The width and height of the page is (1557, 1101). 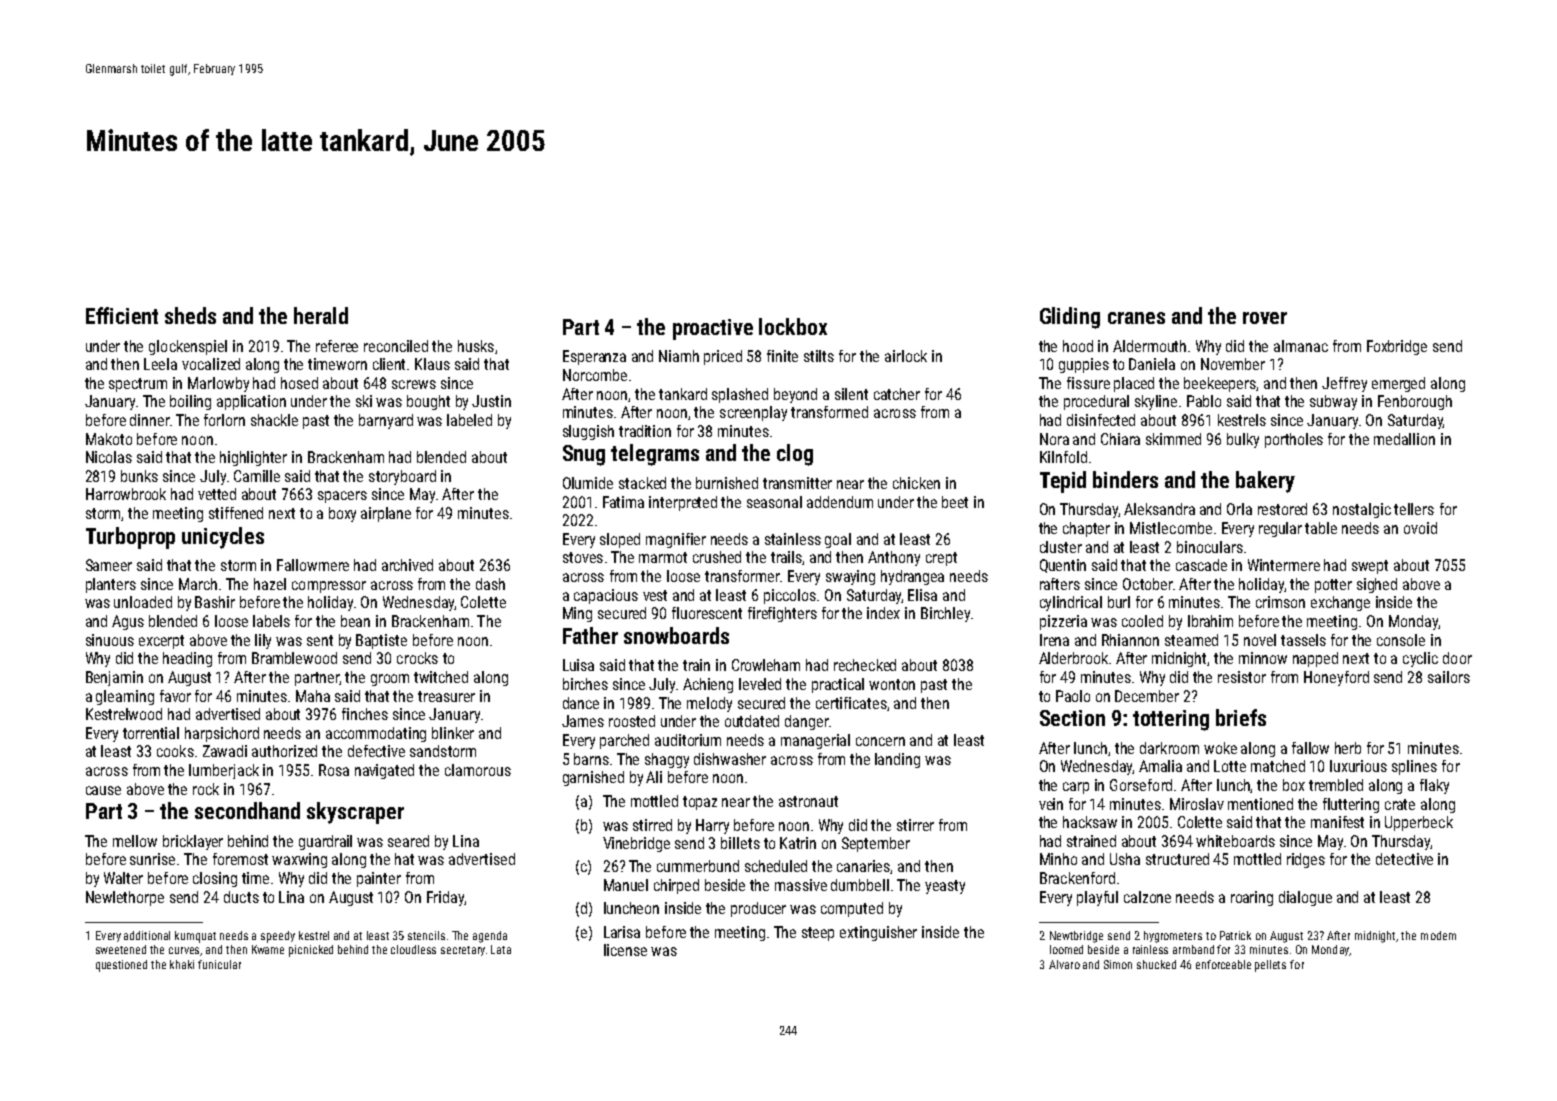 I want to click on Harrowbrook, so click(x=126, y=494).
